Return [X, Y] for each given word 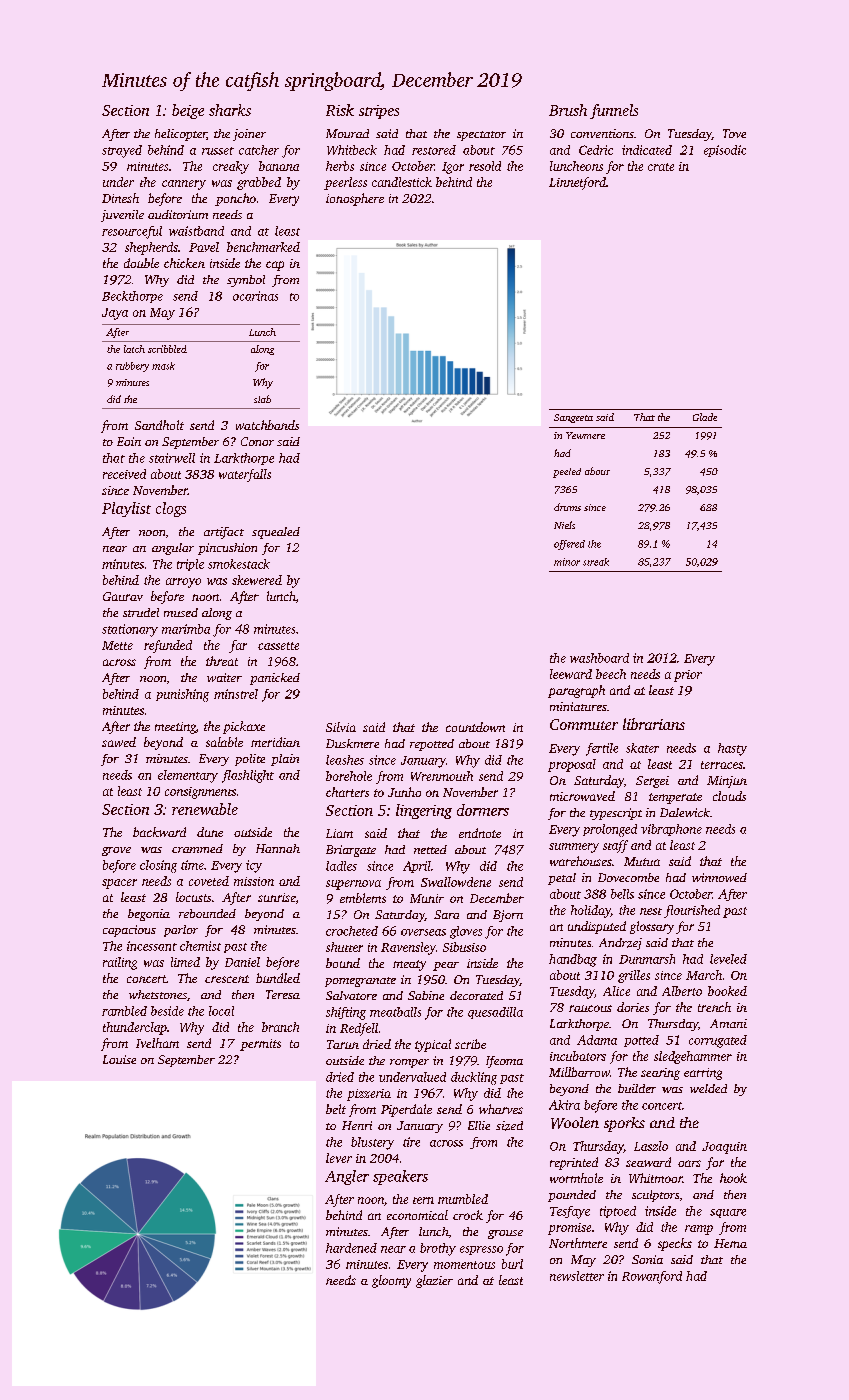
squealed [276, 533]
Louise [119, 1059]
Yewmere [585, 435]
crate [661, 167]
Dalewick [685, 812]
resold [485, 166]
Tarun [343, 1044]
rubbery [132, 367]
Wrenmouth [442, 776]
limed [185, 962]
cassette [278, 646]
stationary [130, 630]
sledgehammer [693, 1057]
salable [224, 742]
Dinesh [120, 198]
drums [567, 507]
